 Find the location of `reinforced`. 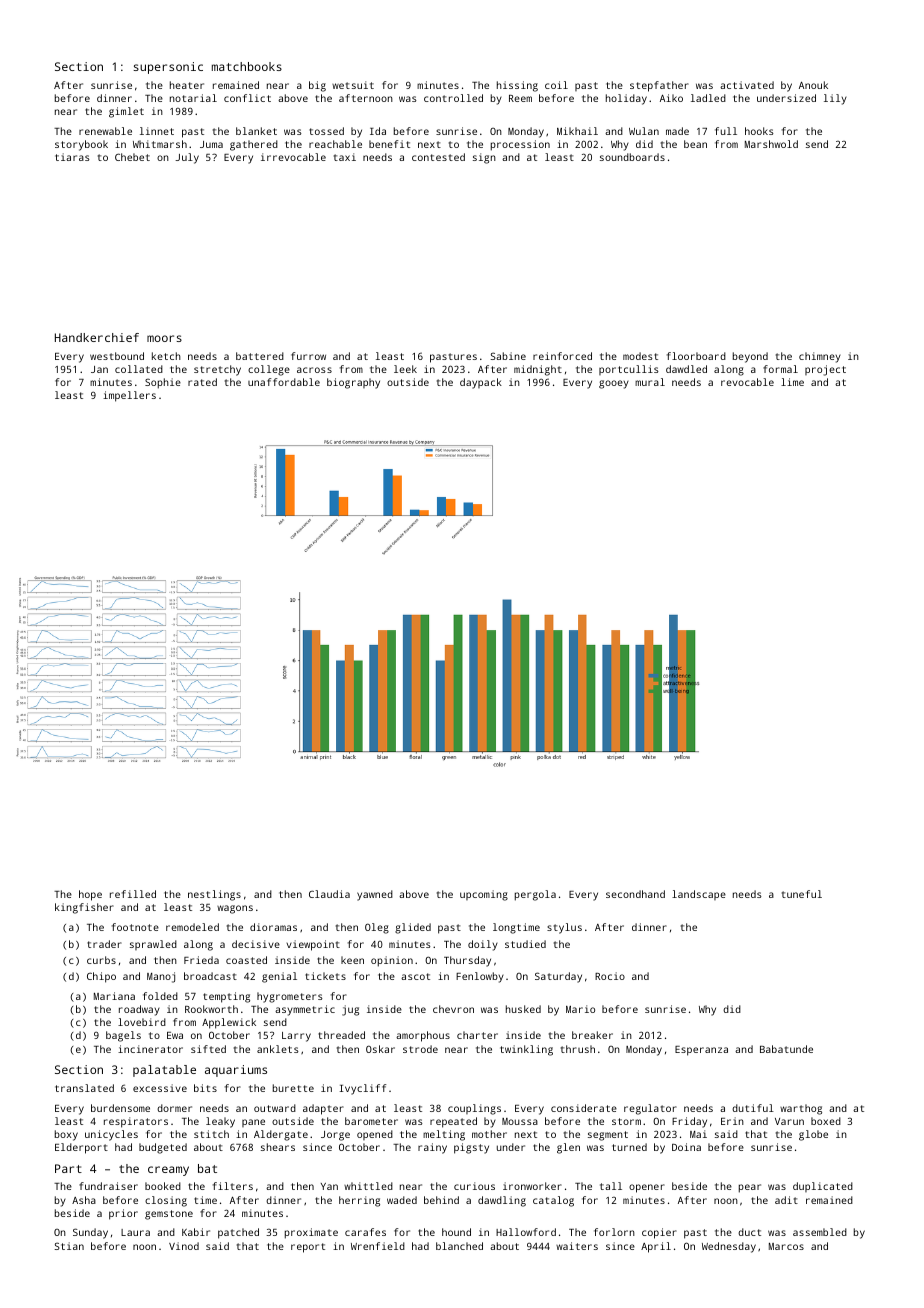

reinforced is located at coordinates (562, 356).
